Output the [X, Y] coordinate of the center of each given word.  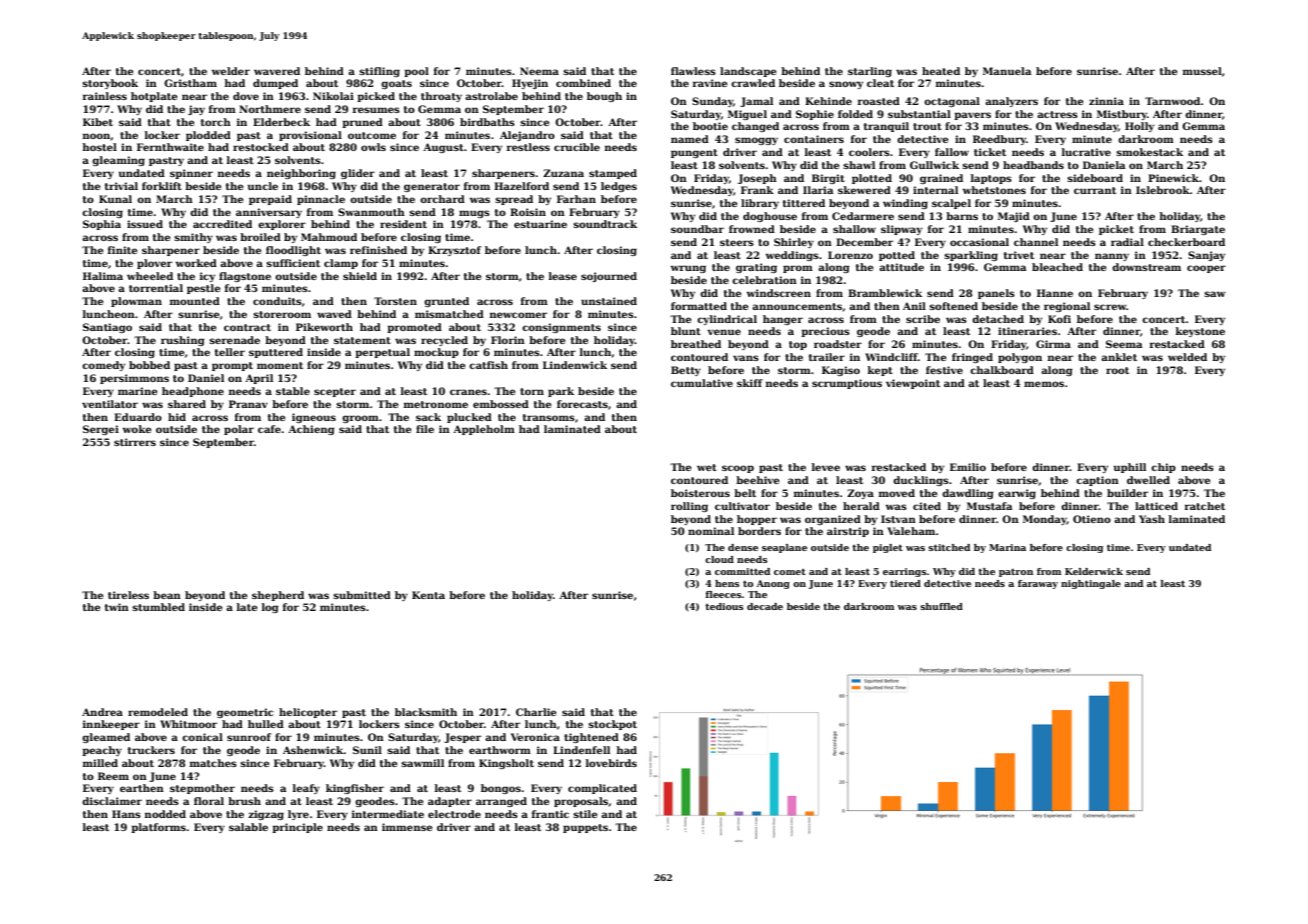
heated [941, 71]
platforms [158, 828]
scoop [738, 469]
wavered [277, 71]
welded [1187, 357]
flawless [693, 71]
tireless [128, 595]
